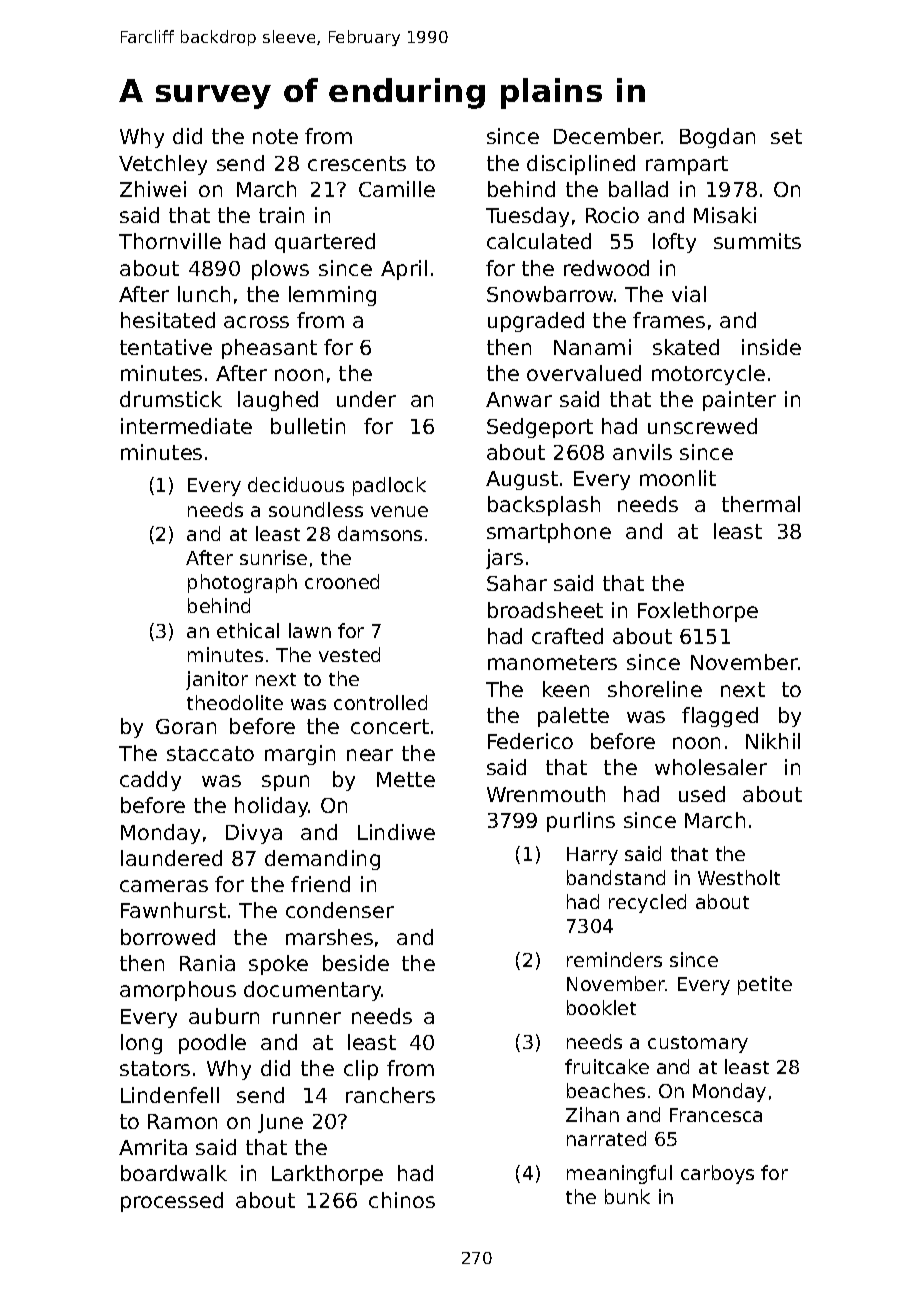 The width and height of the screenshot is (922, 1308). Describe the element at coordinates (627, 1196) in the screenshot. I see `bunk` at that location.
